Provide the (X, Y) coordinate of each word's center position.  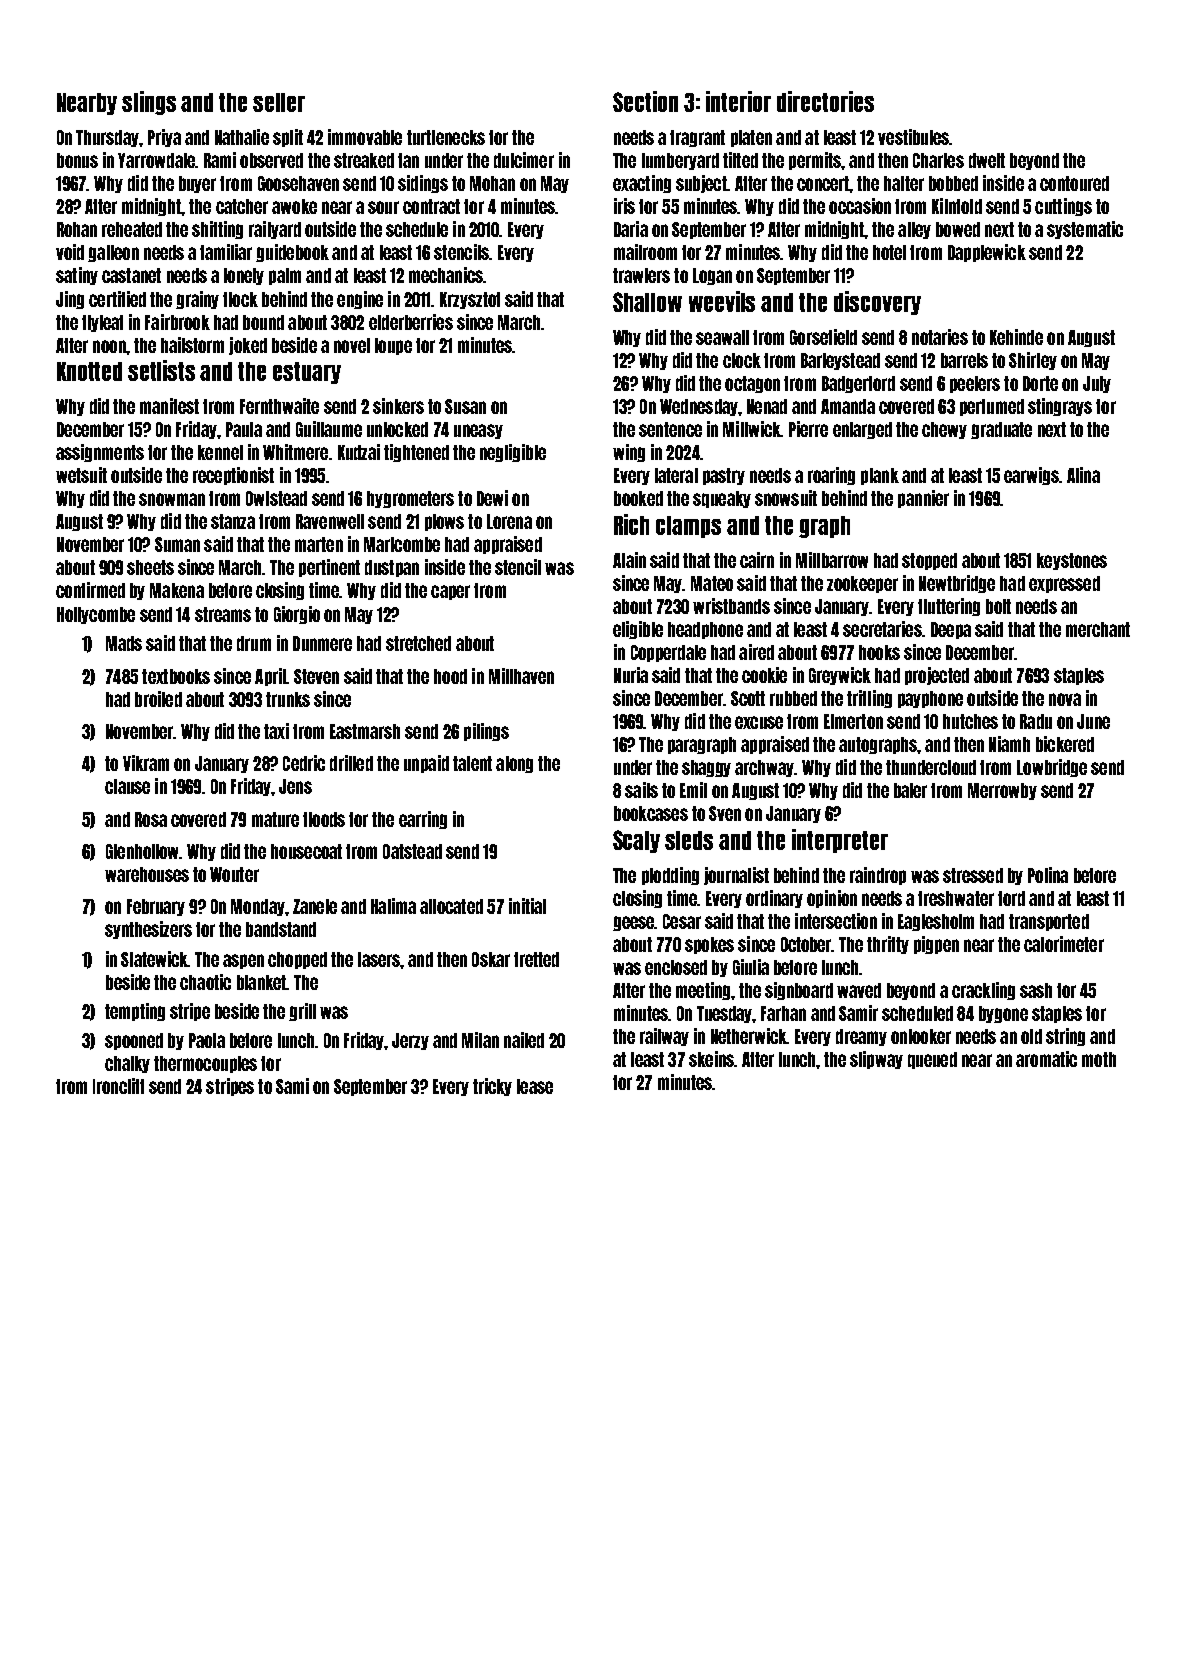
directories (825, 101)
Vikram (146, 763)
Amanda (848, 406)
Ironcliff (118, 1086)
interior (738, 101)
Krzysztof (470, 300)
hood (450, 676)
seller (279, 102)
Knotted (89, 371)
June (1093, 721)
